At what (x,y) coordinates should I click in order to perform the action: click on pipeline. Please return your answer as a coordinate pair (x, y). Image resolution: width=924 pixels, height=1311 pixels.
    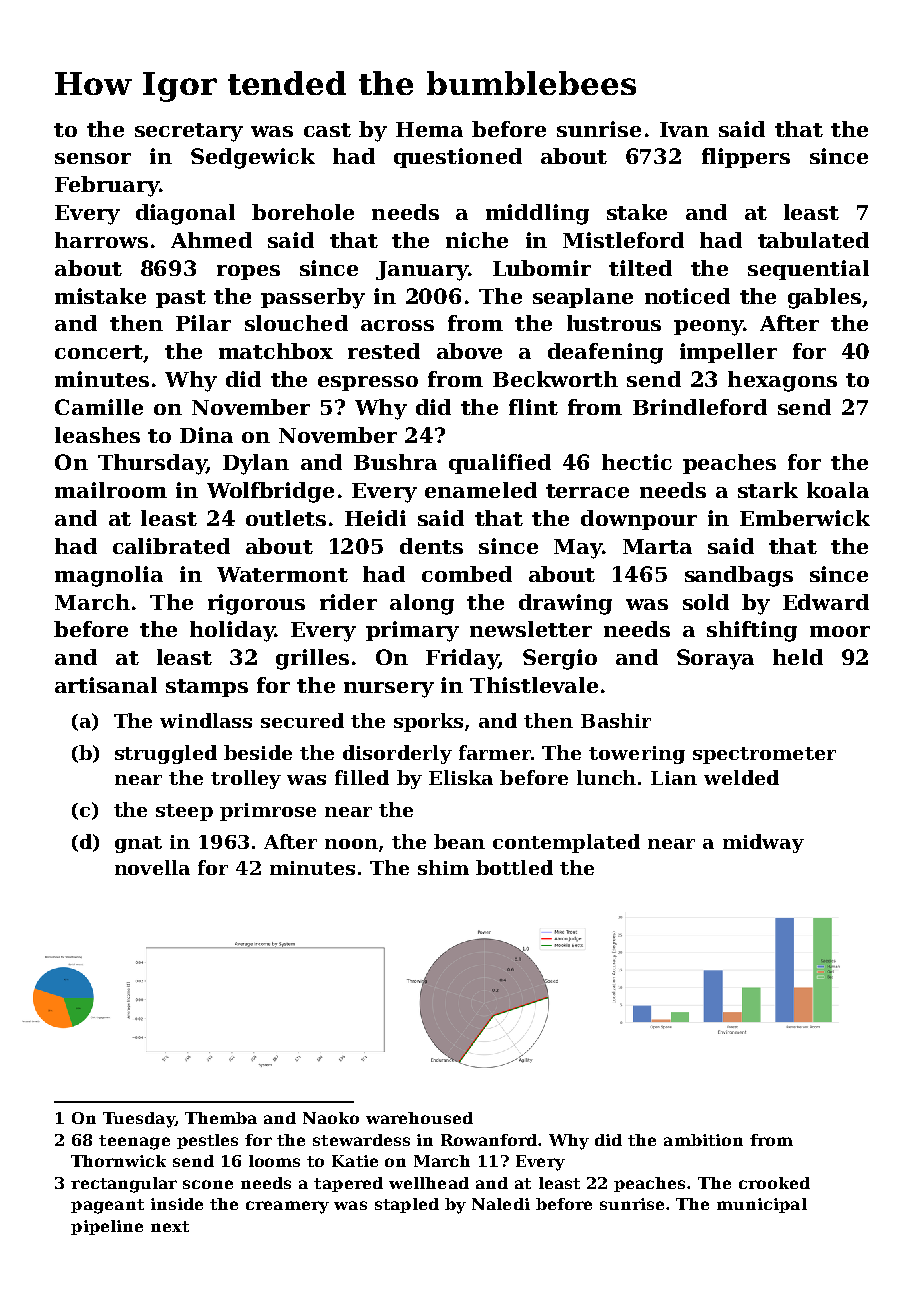
    Looking at the image, I should click on (107, 1227).
